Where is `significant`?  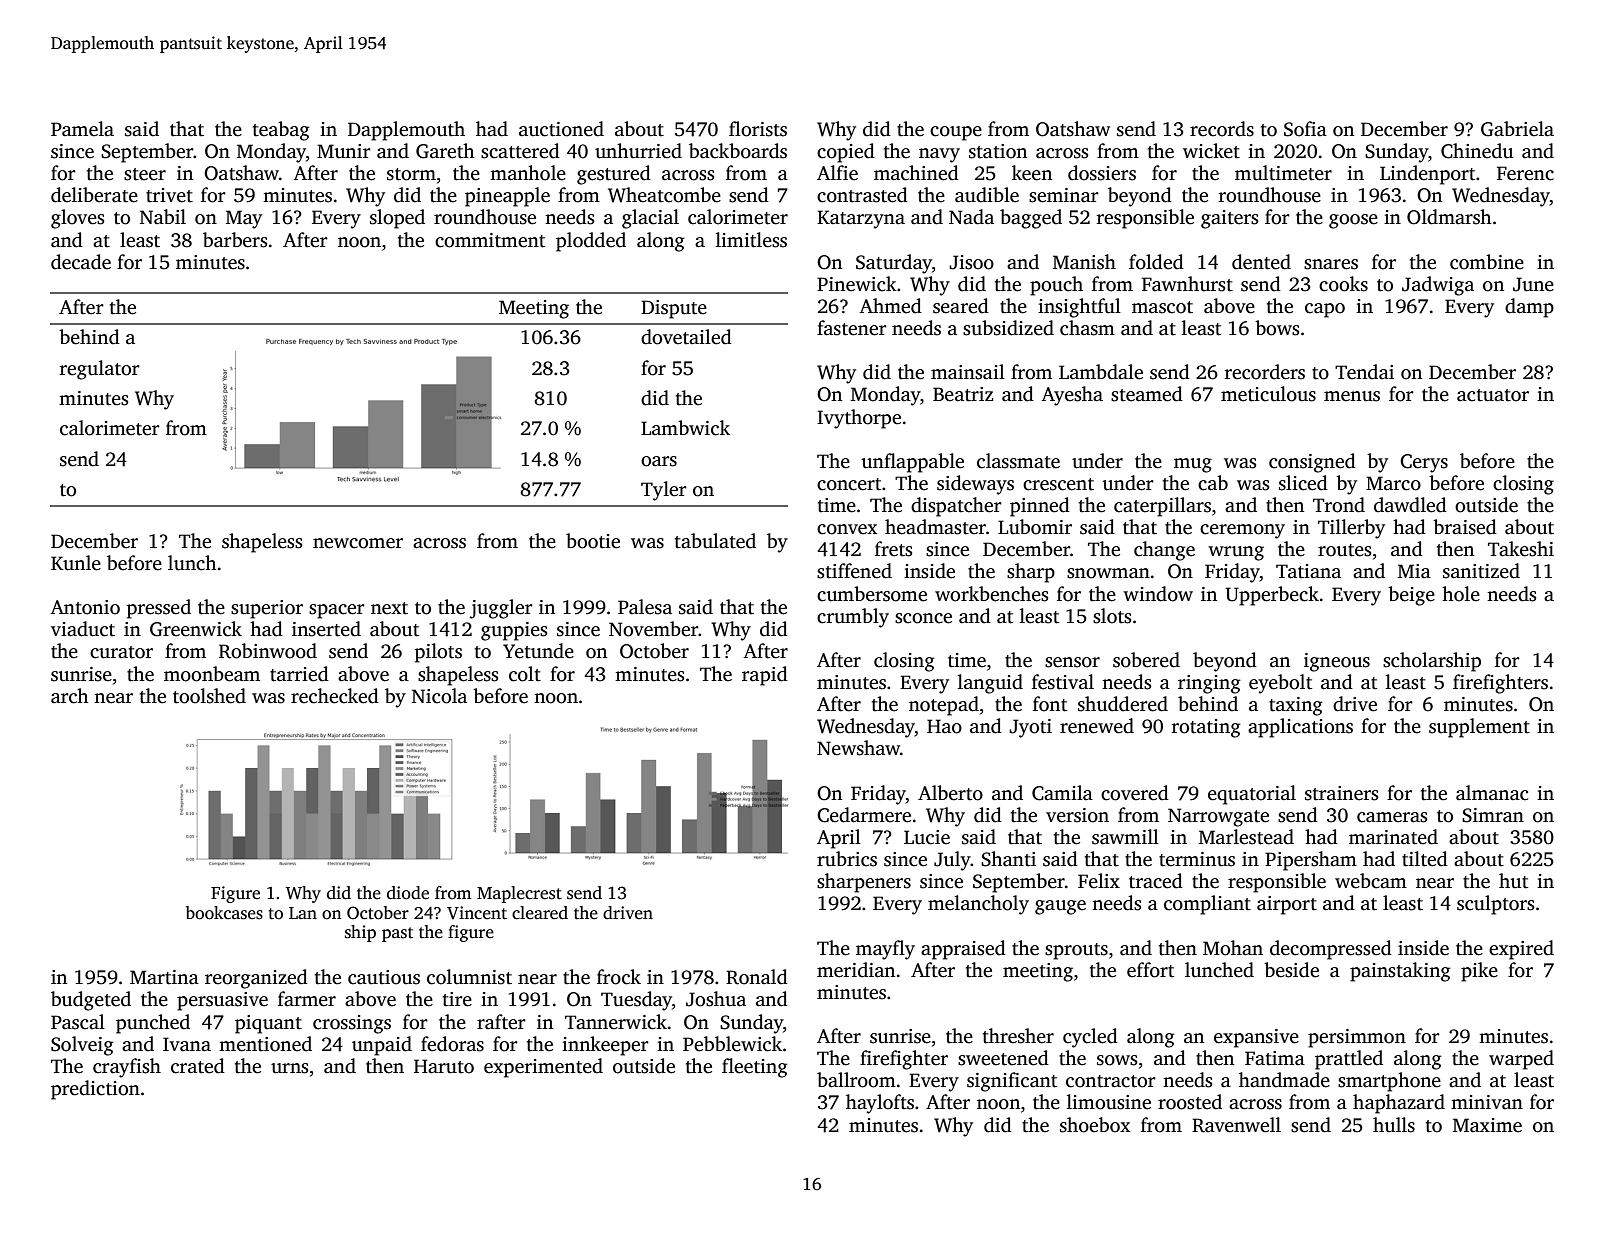
significant is located at coordinates (1012, 1082).
